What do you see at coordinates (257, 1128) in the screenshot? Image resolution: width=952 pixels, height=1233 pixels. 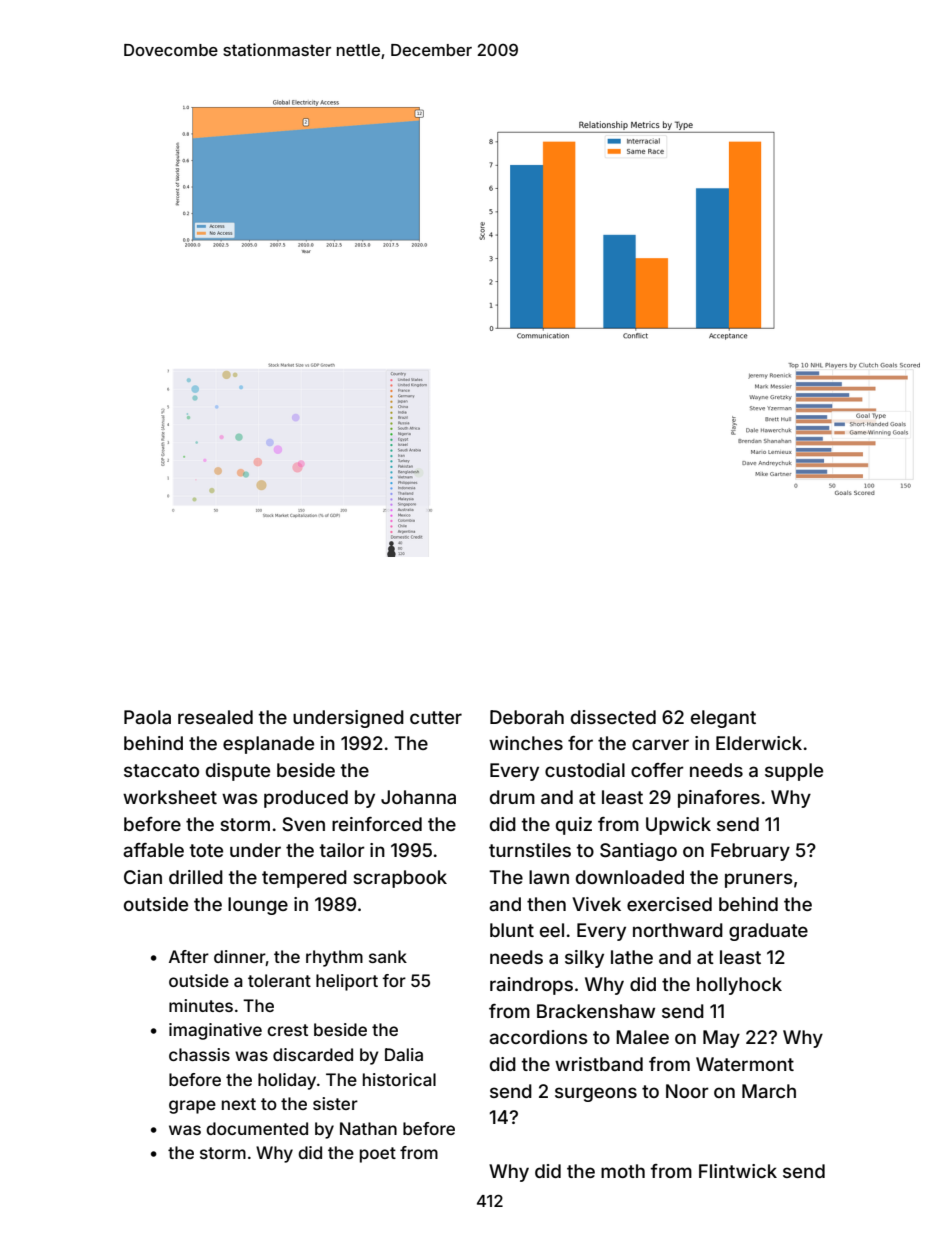 I see `documented` at bounding box center [257, 1128].
